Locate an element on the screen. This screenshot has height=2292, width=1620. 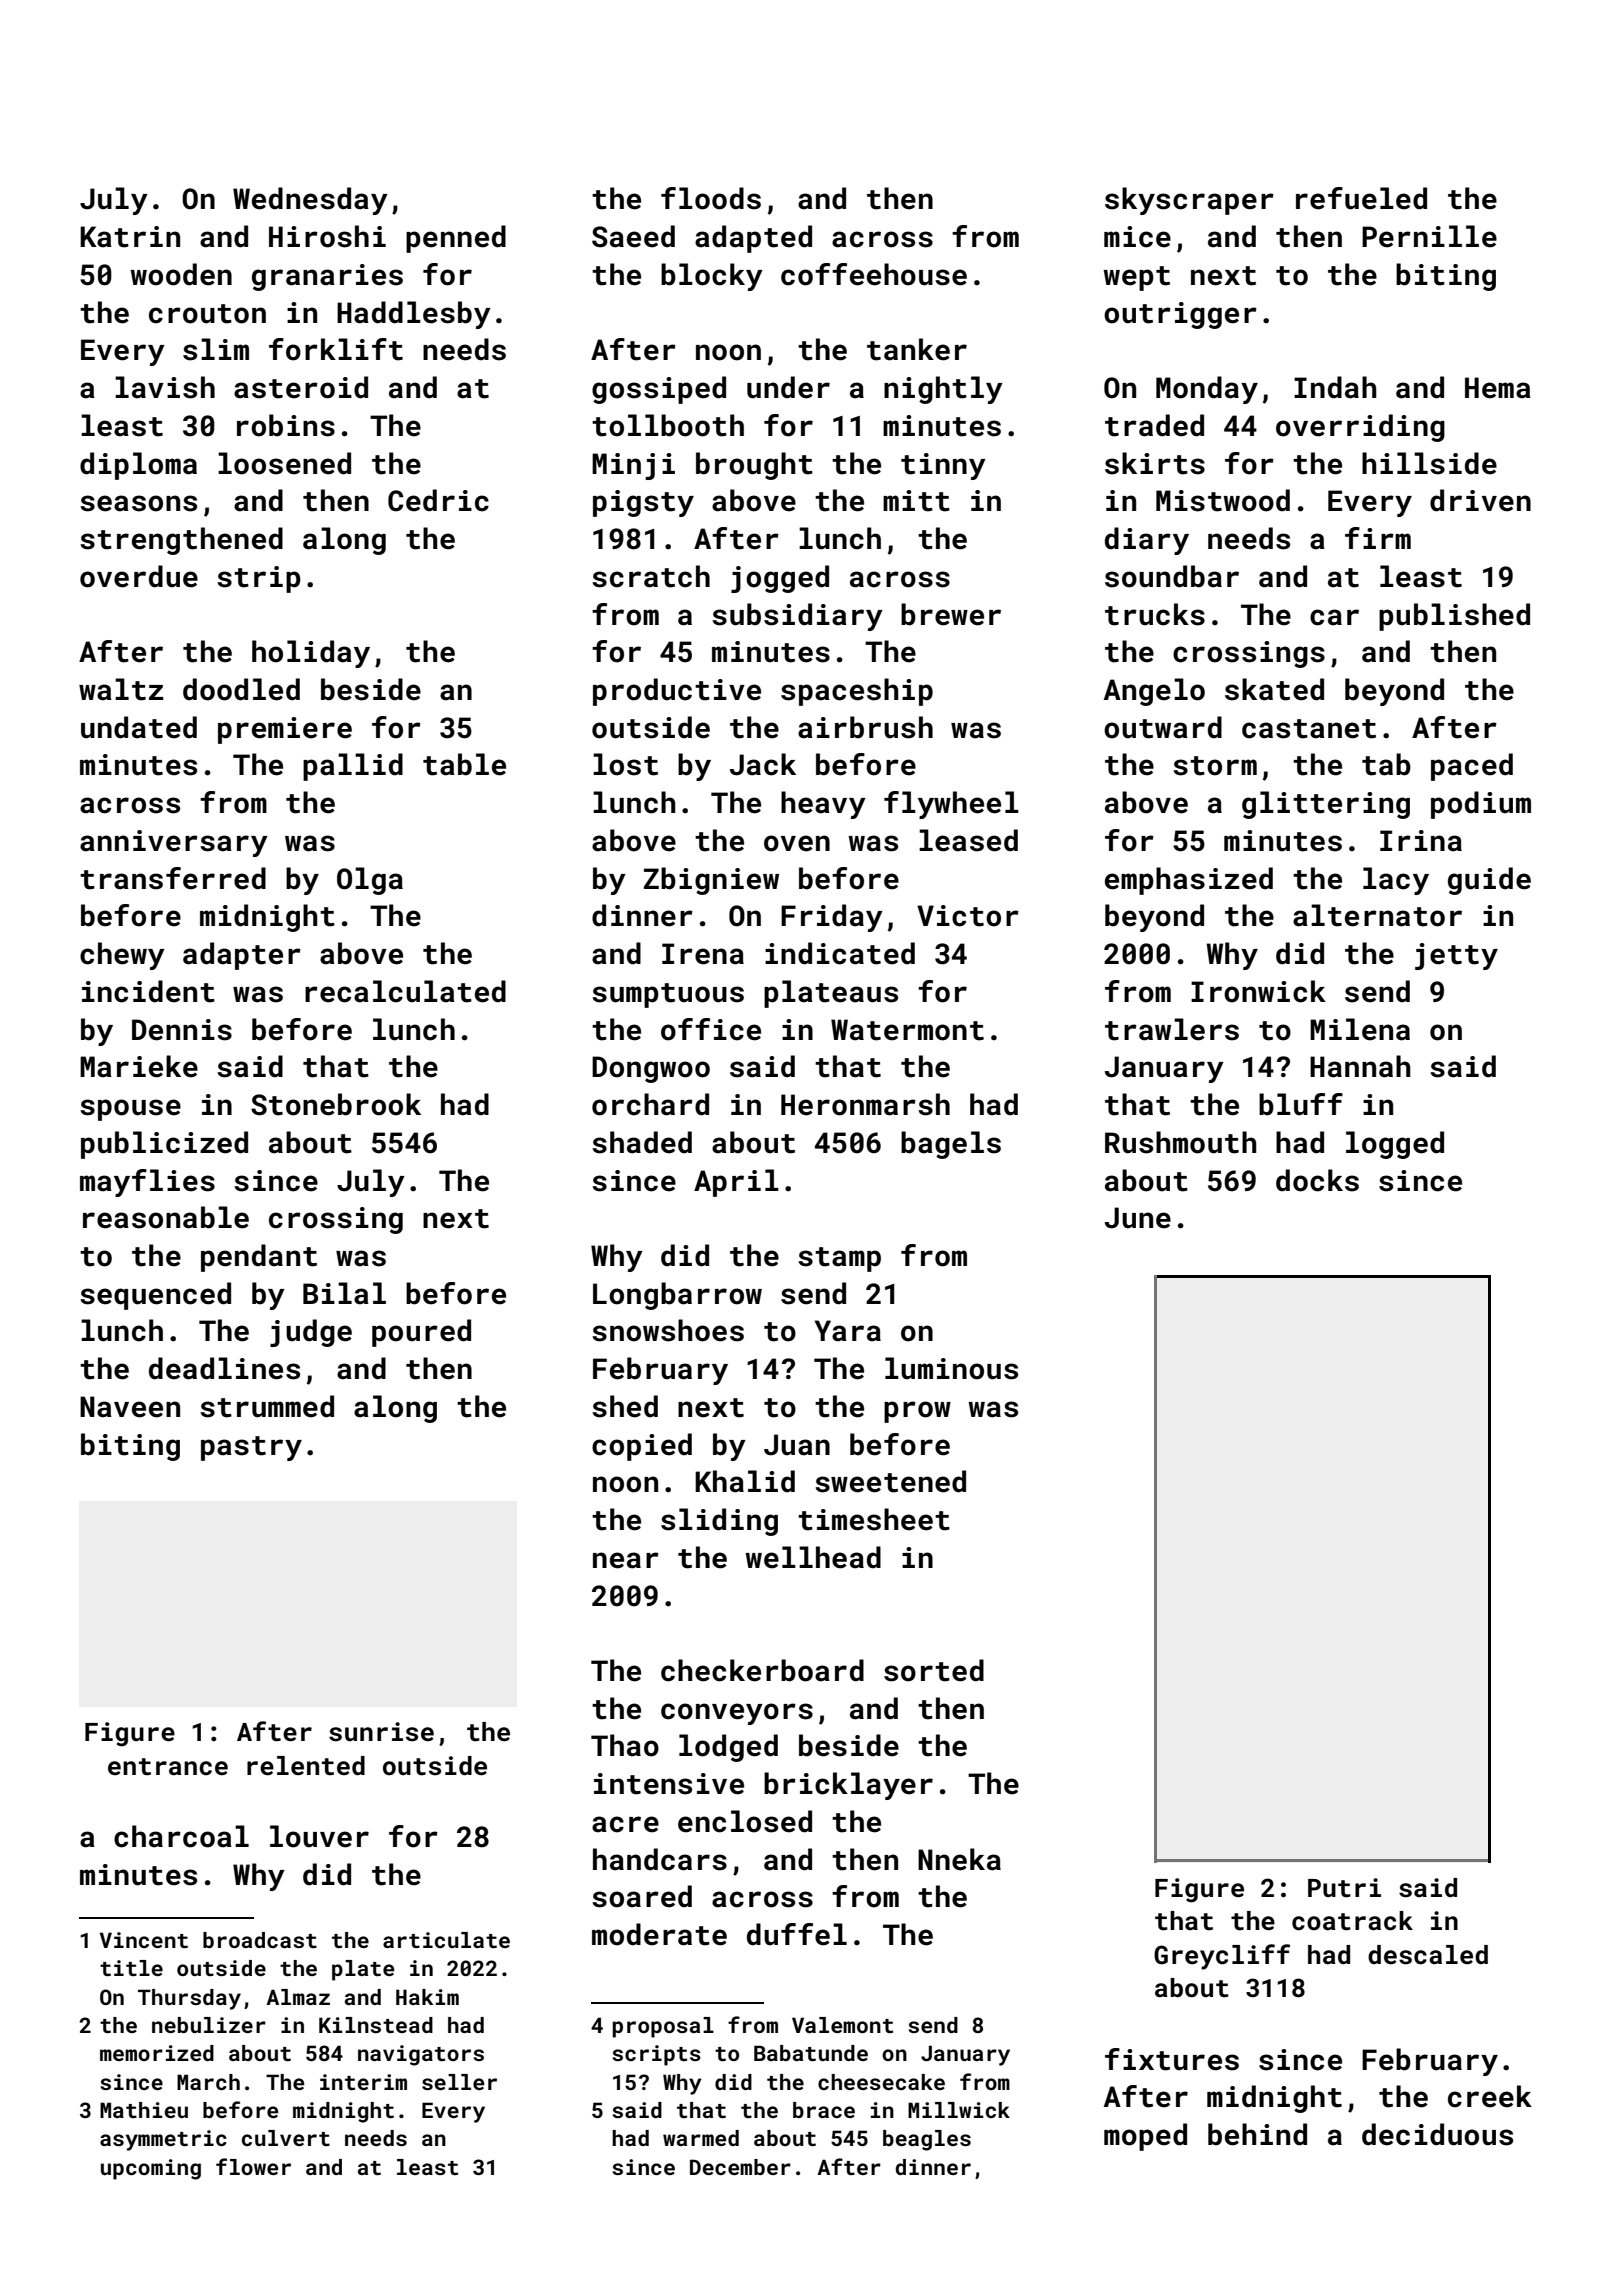
moderate is located at coordinates (659, 1934).
